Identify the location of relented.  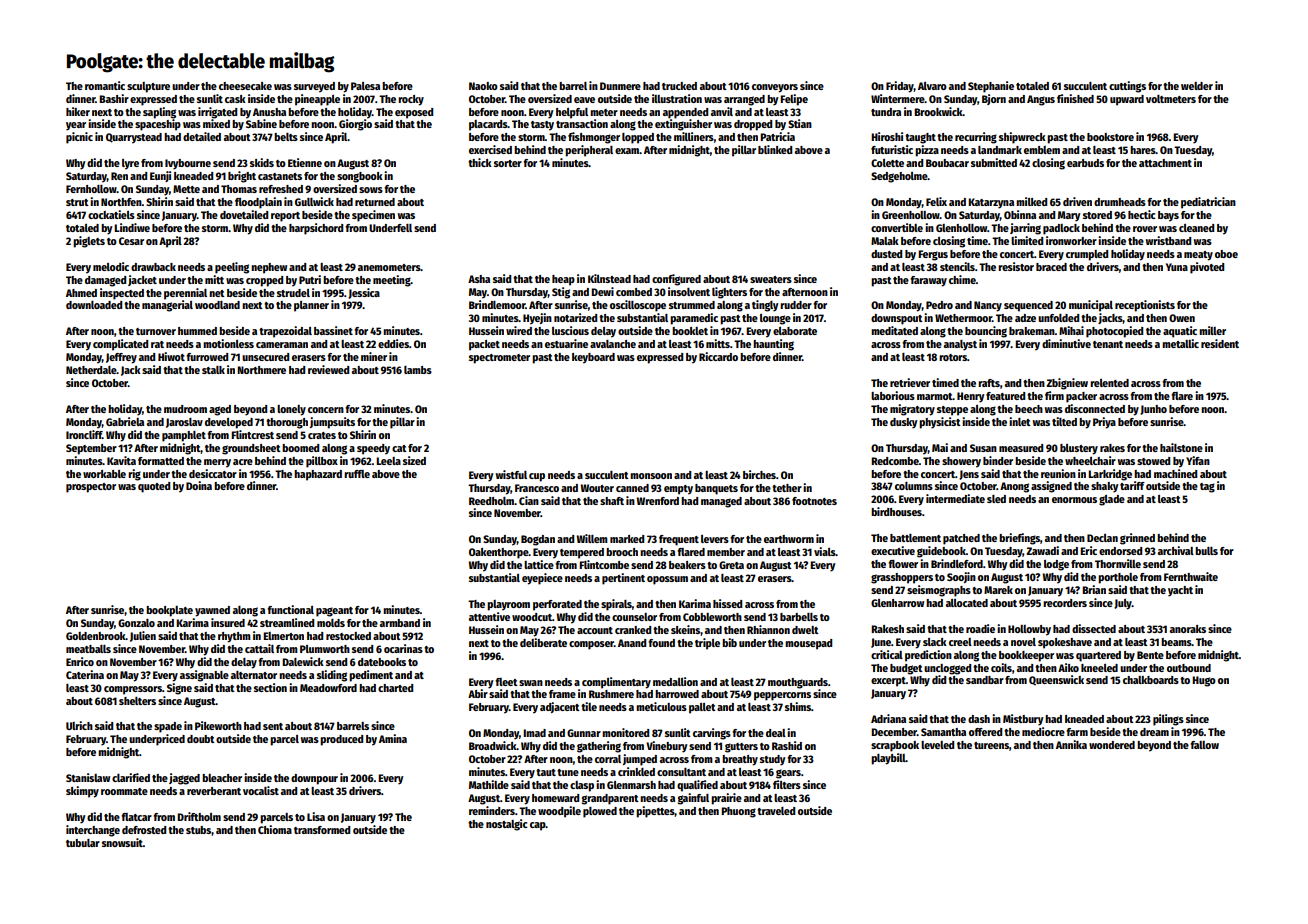
(1109, 383).
